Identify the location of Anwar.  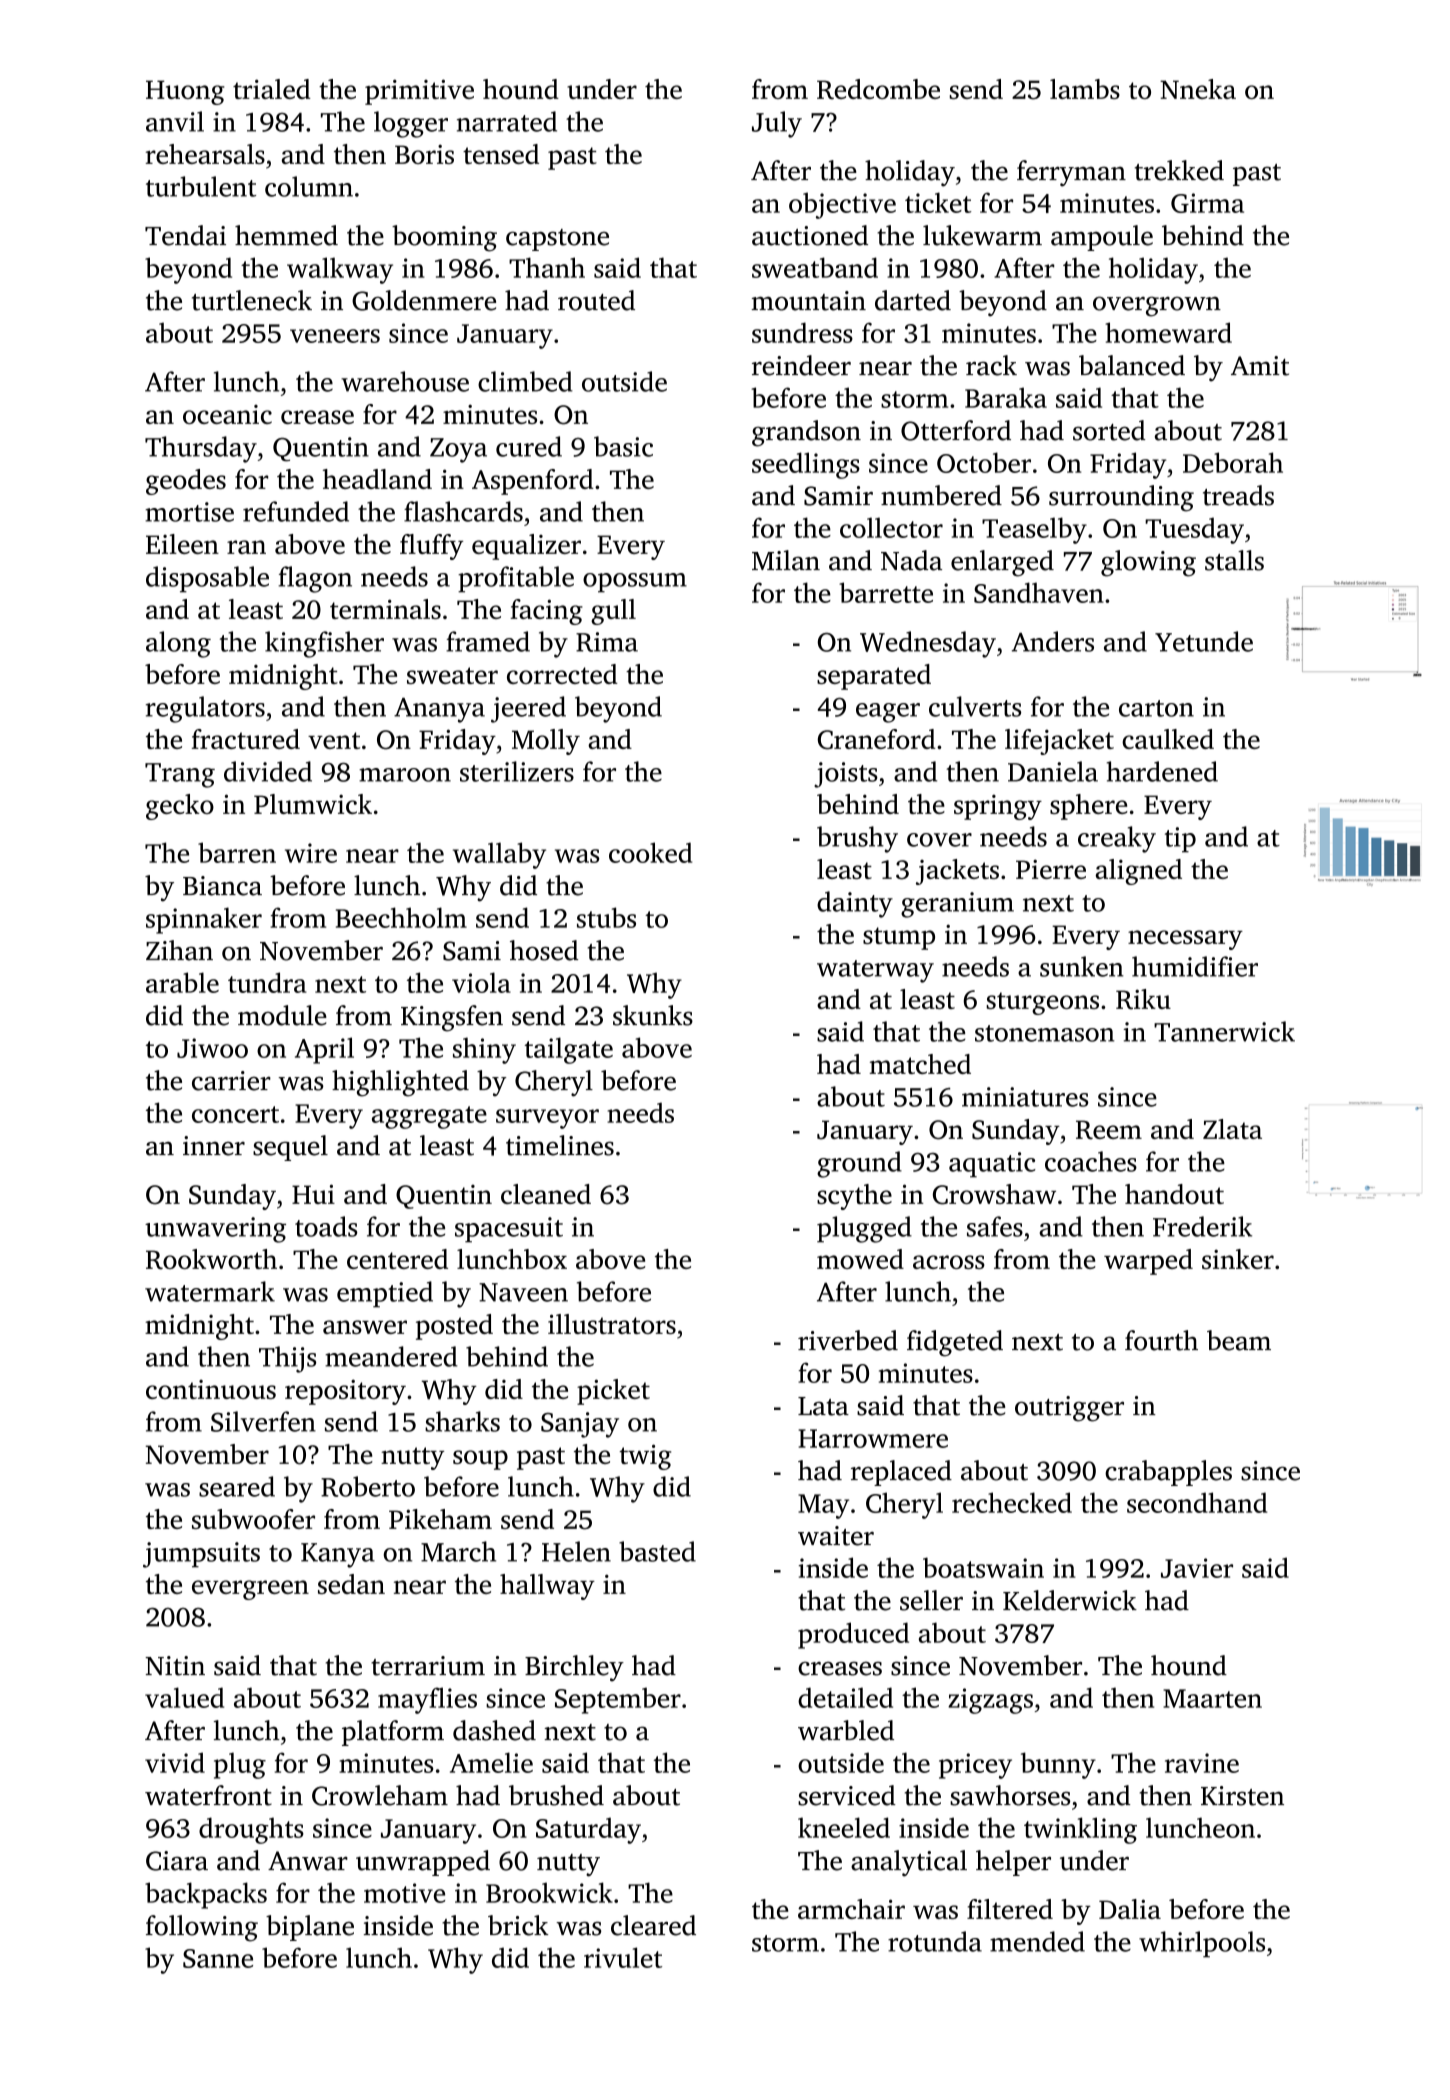
(308, 1861).
